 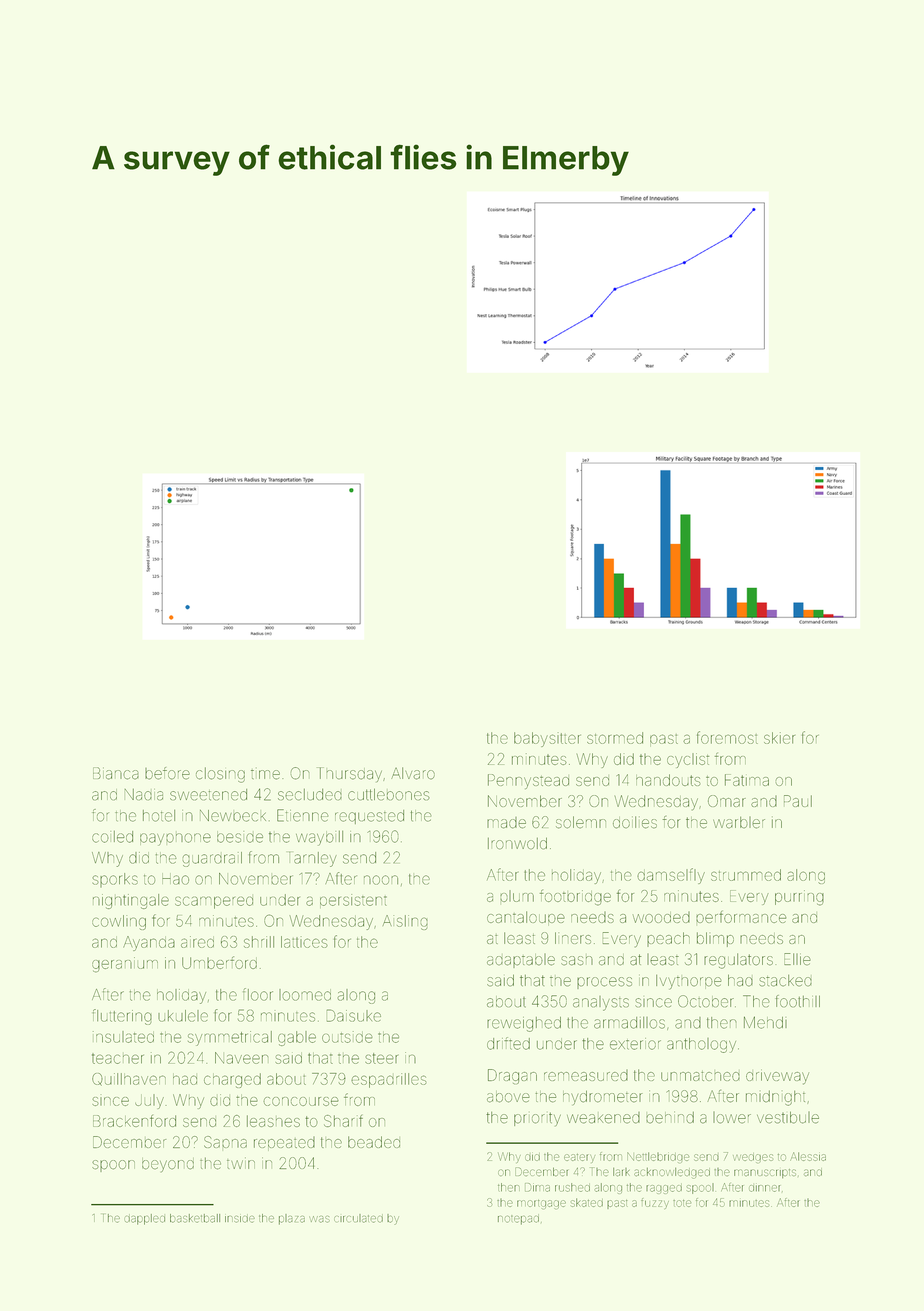 What do you see at coordinates (775, 1098) in the screenshot?
I see `midnight` at bounding box center [775, 1098].
